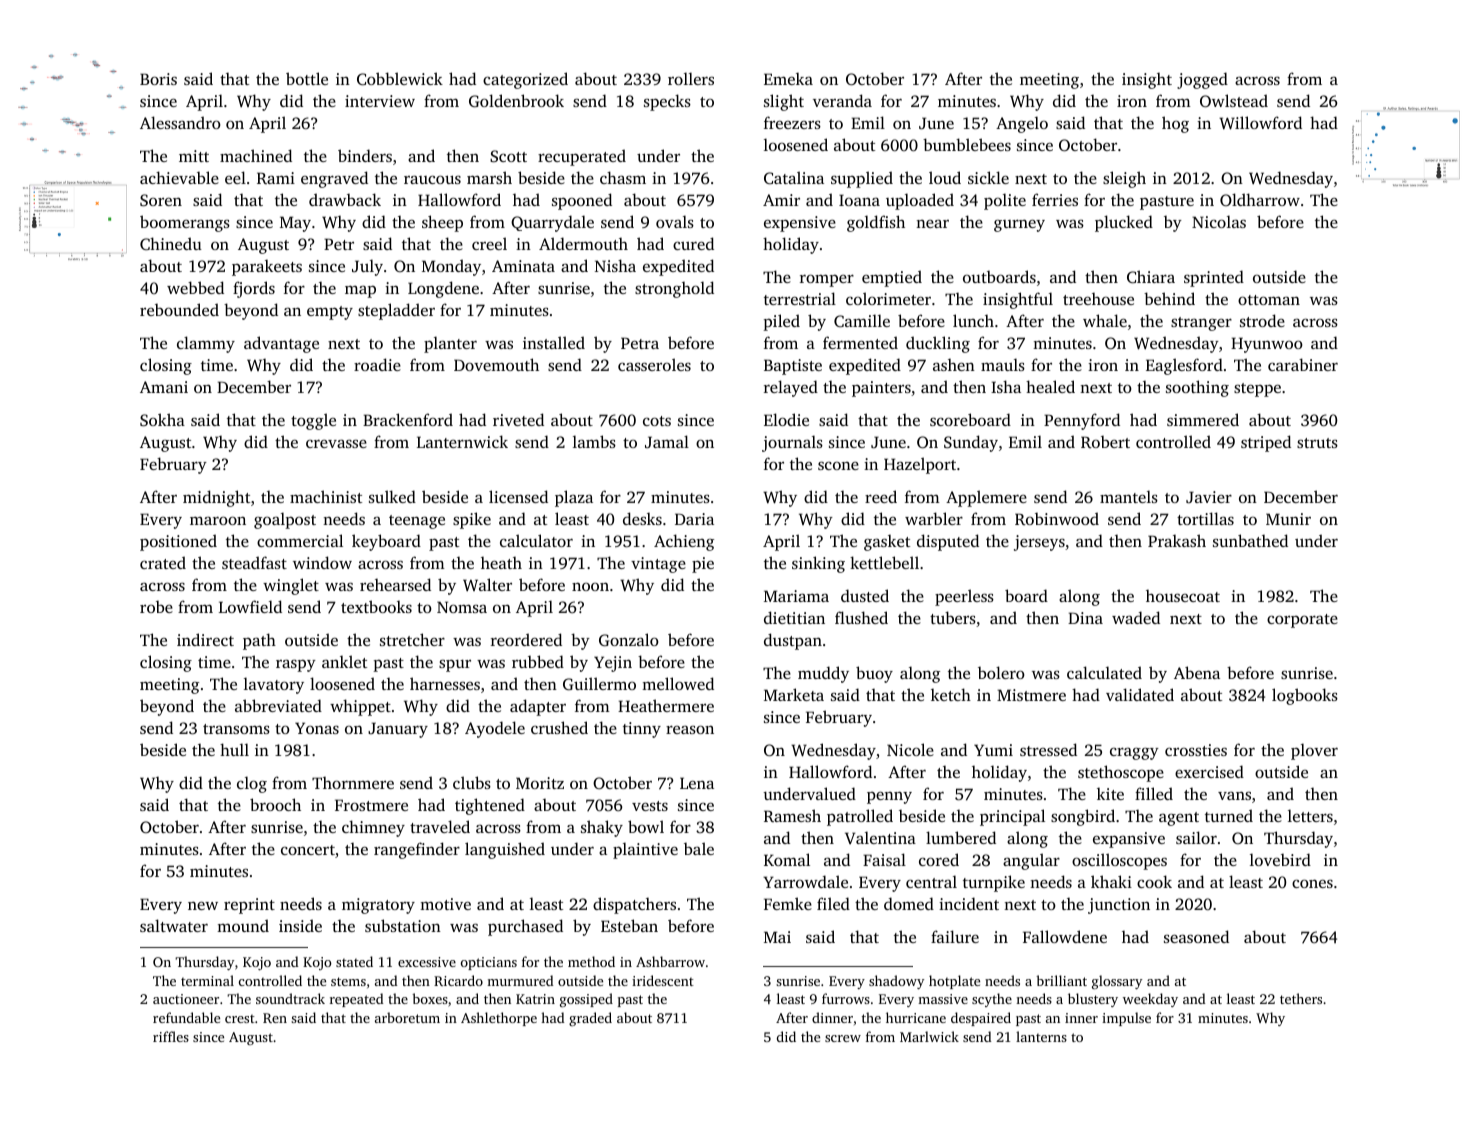 This page has height=1142, width=1478. Describe the element at coordinates (650, 806) in the page. I see `vests` at that location.
